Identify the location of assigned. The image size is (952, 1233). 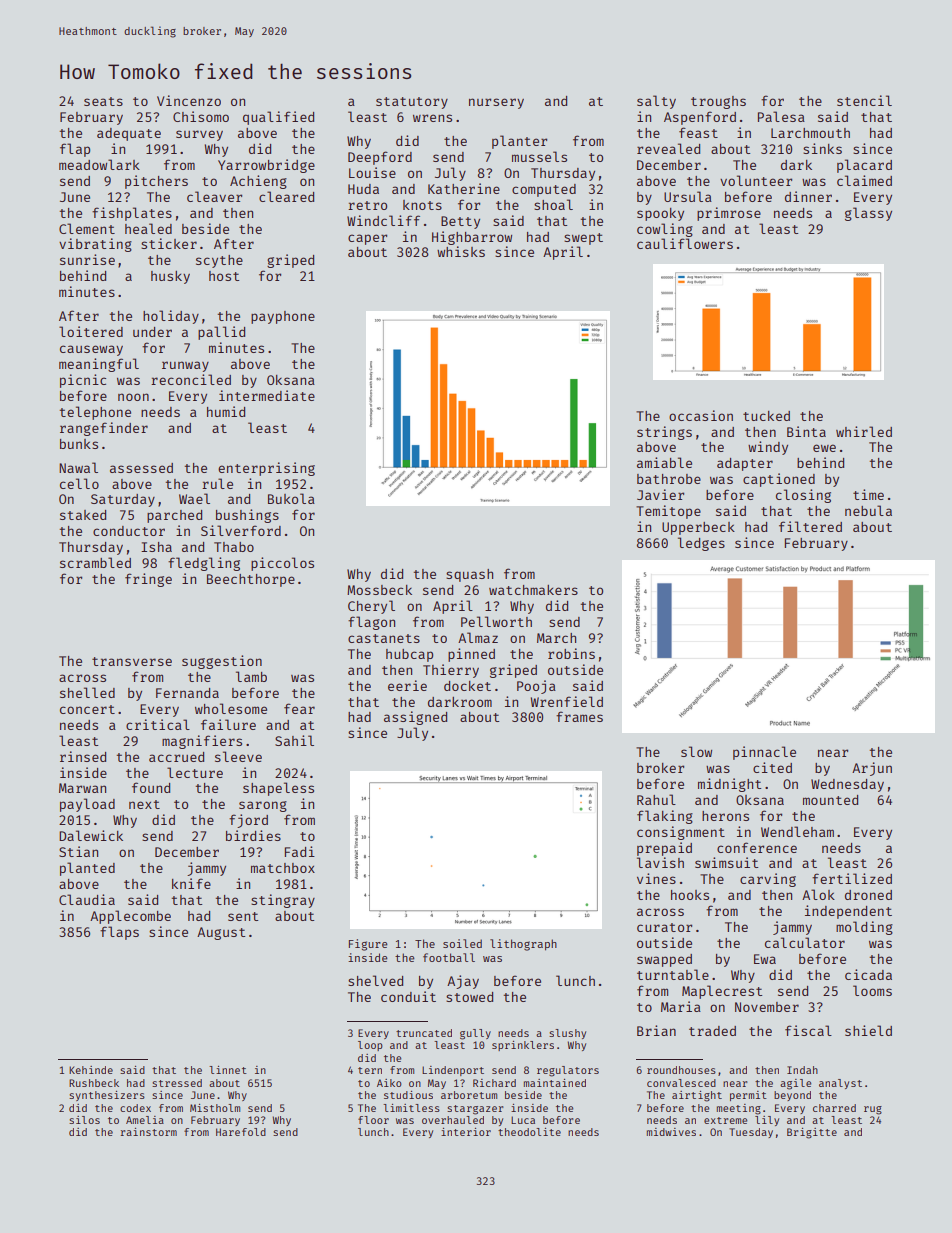
(415, 718).
